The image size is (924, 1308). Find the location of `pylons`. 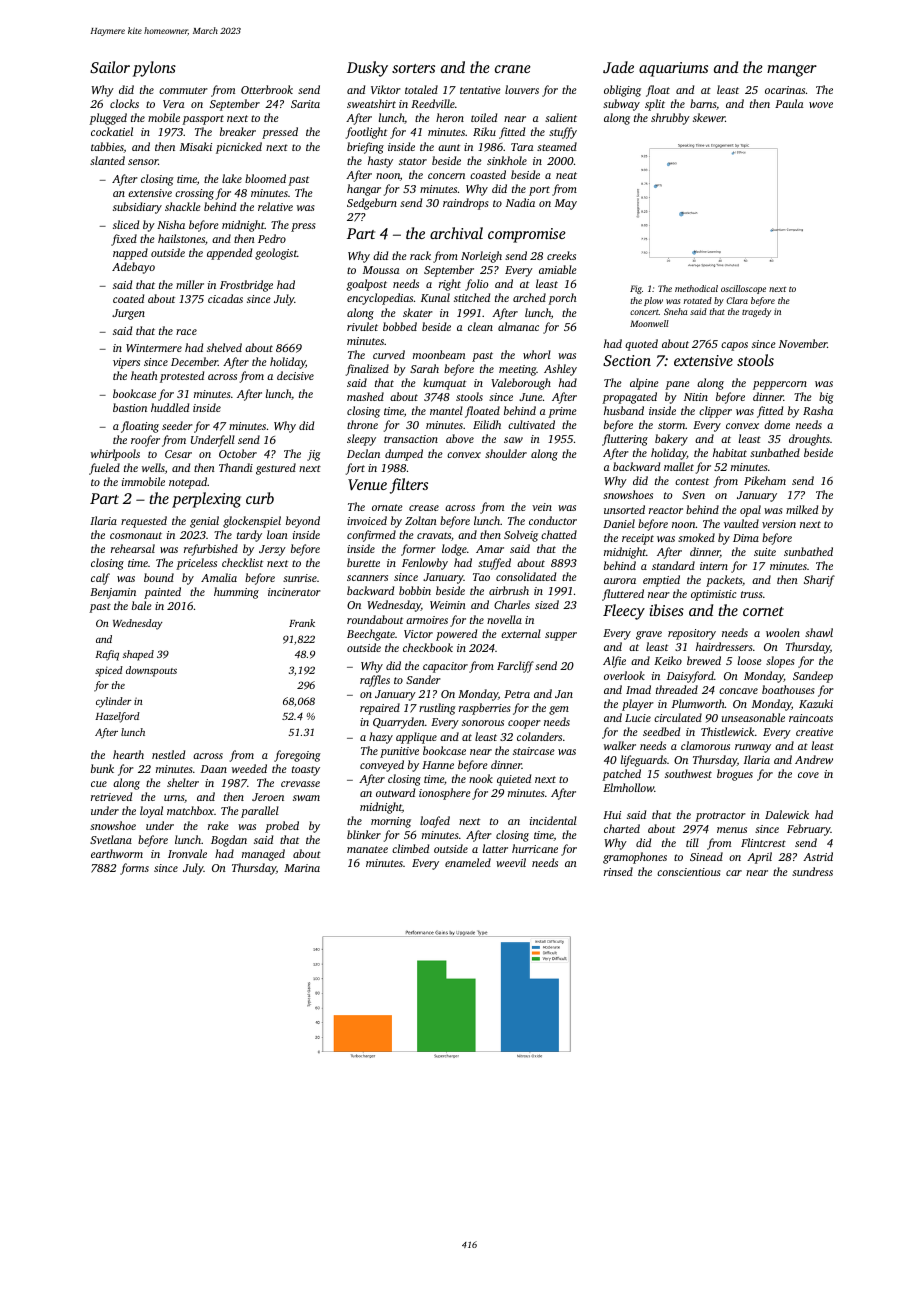

pylons is located at coordinates (154, 69).
